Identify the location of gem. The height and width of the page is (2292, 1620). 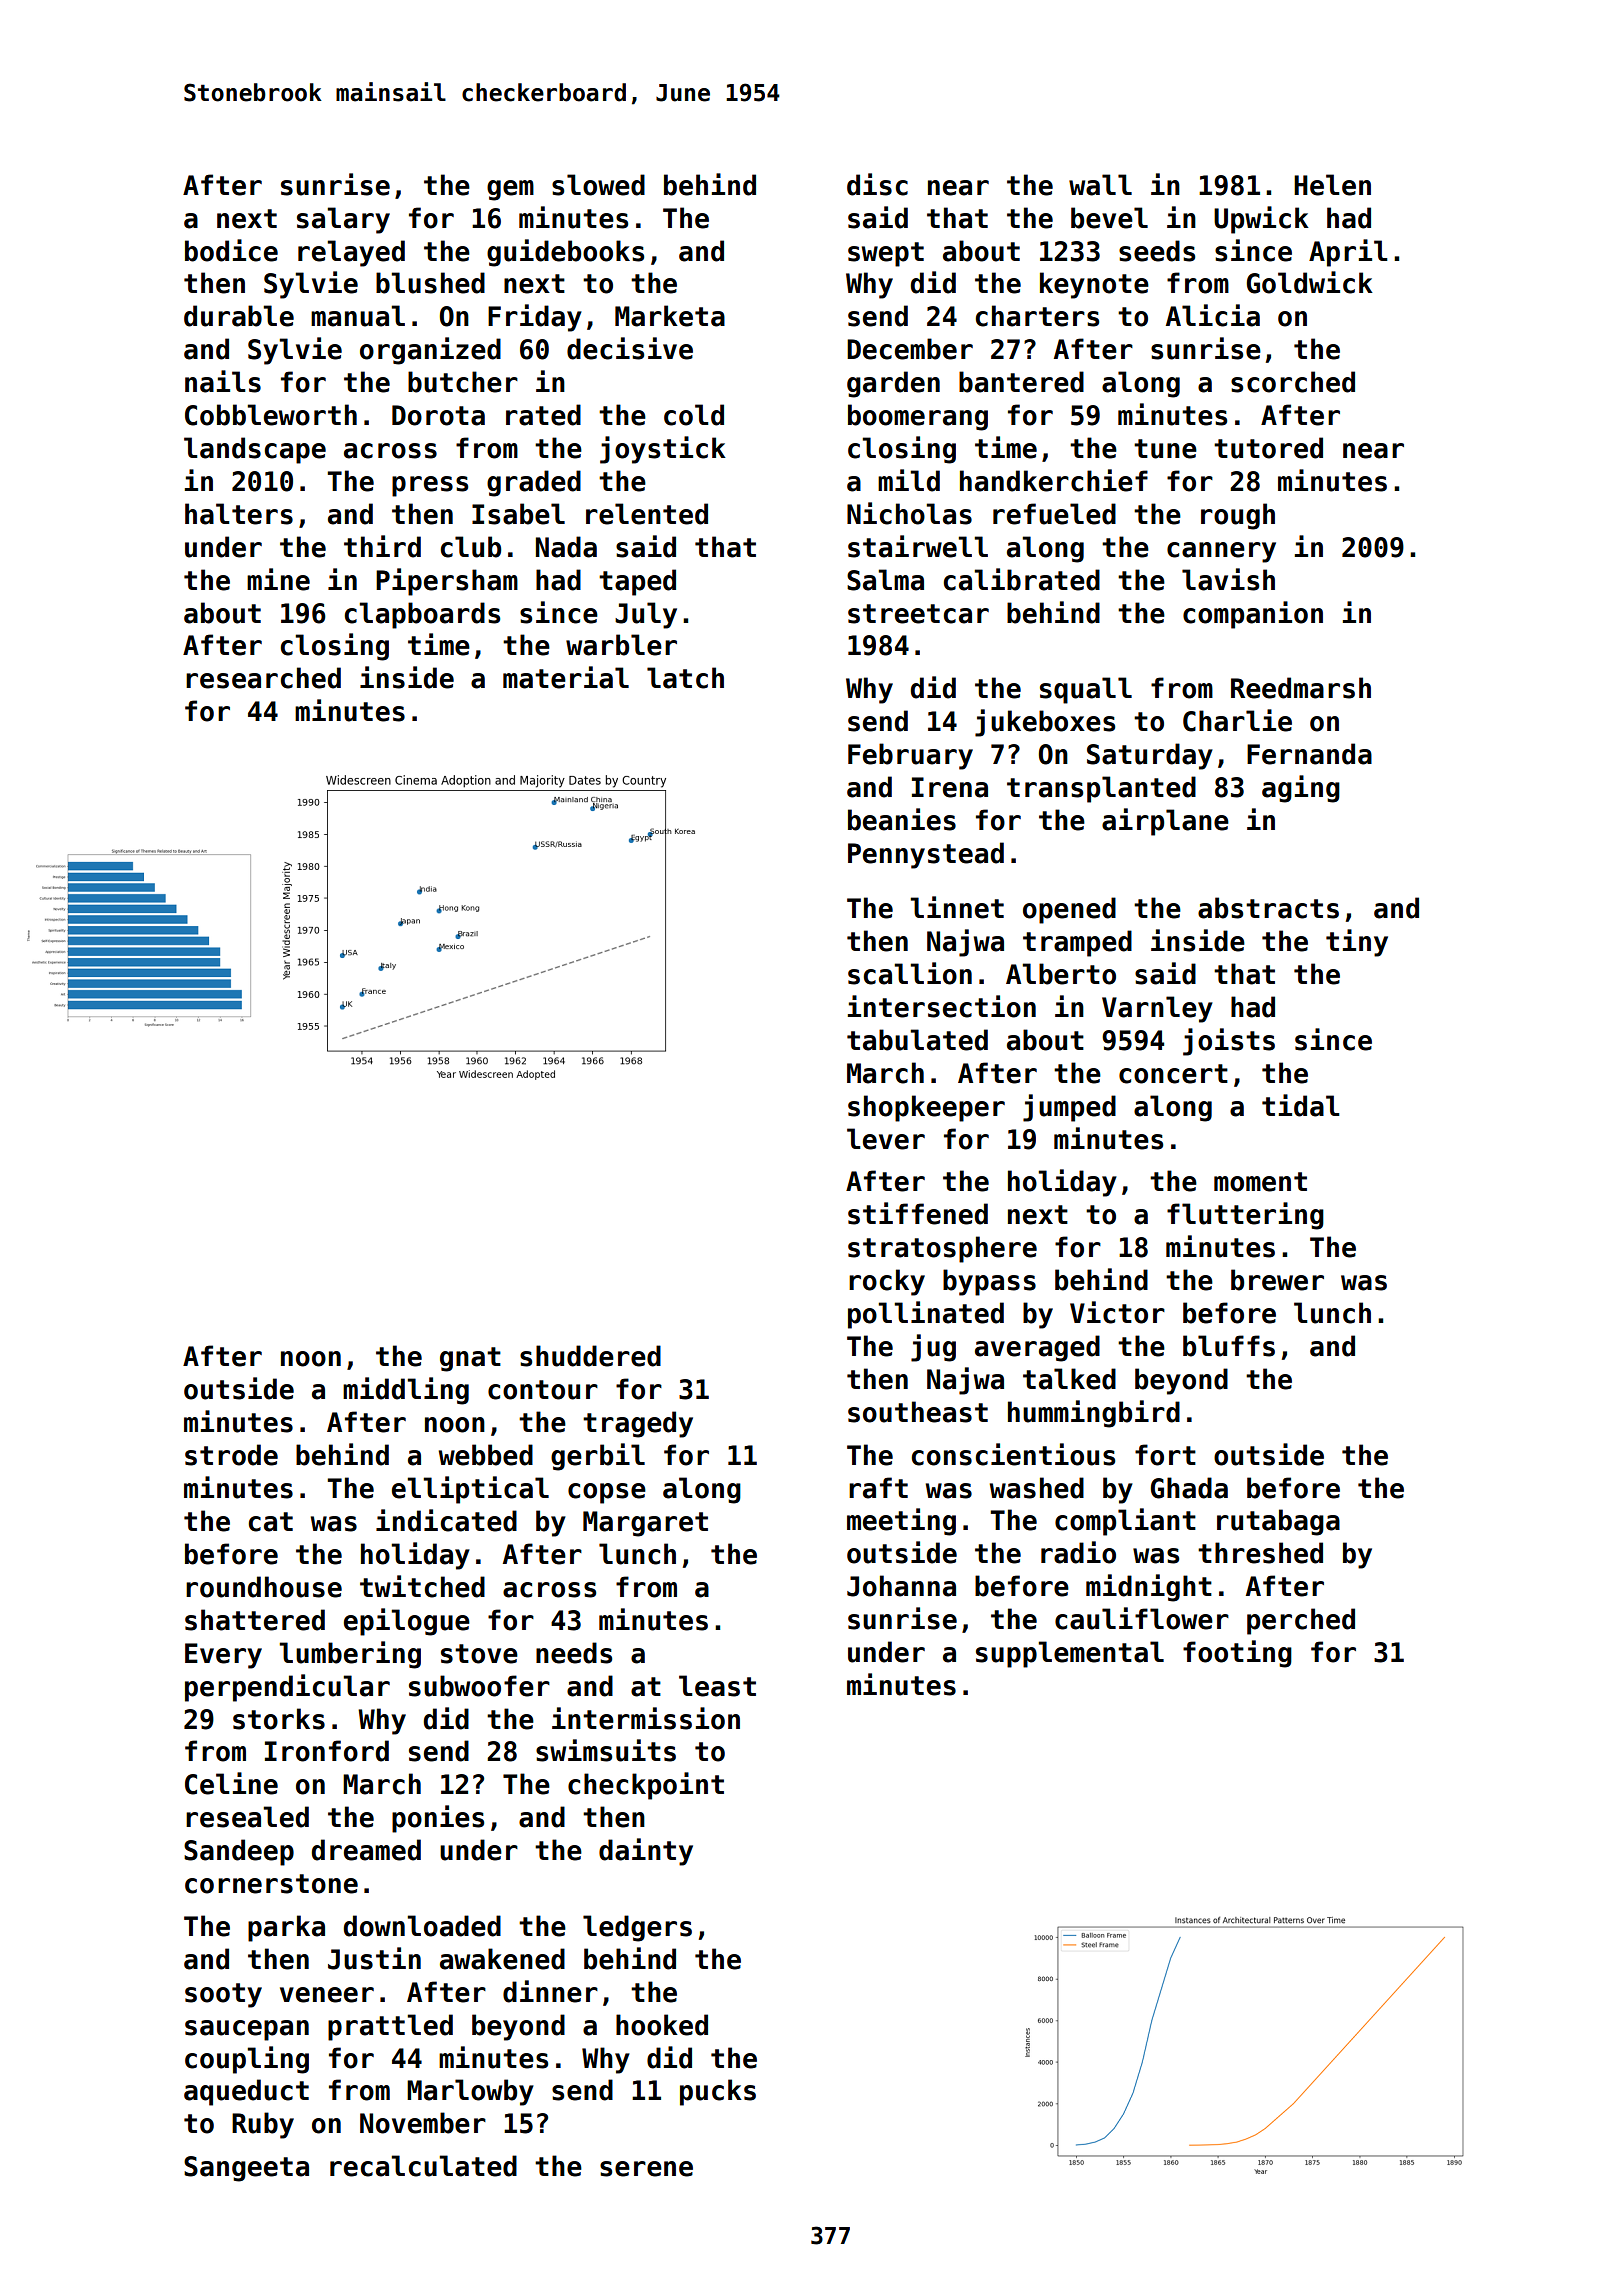
(510, 190).
